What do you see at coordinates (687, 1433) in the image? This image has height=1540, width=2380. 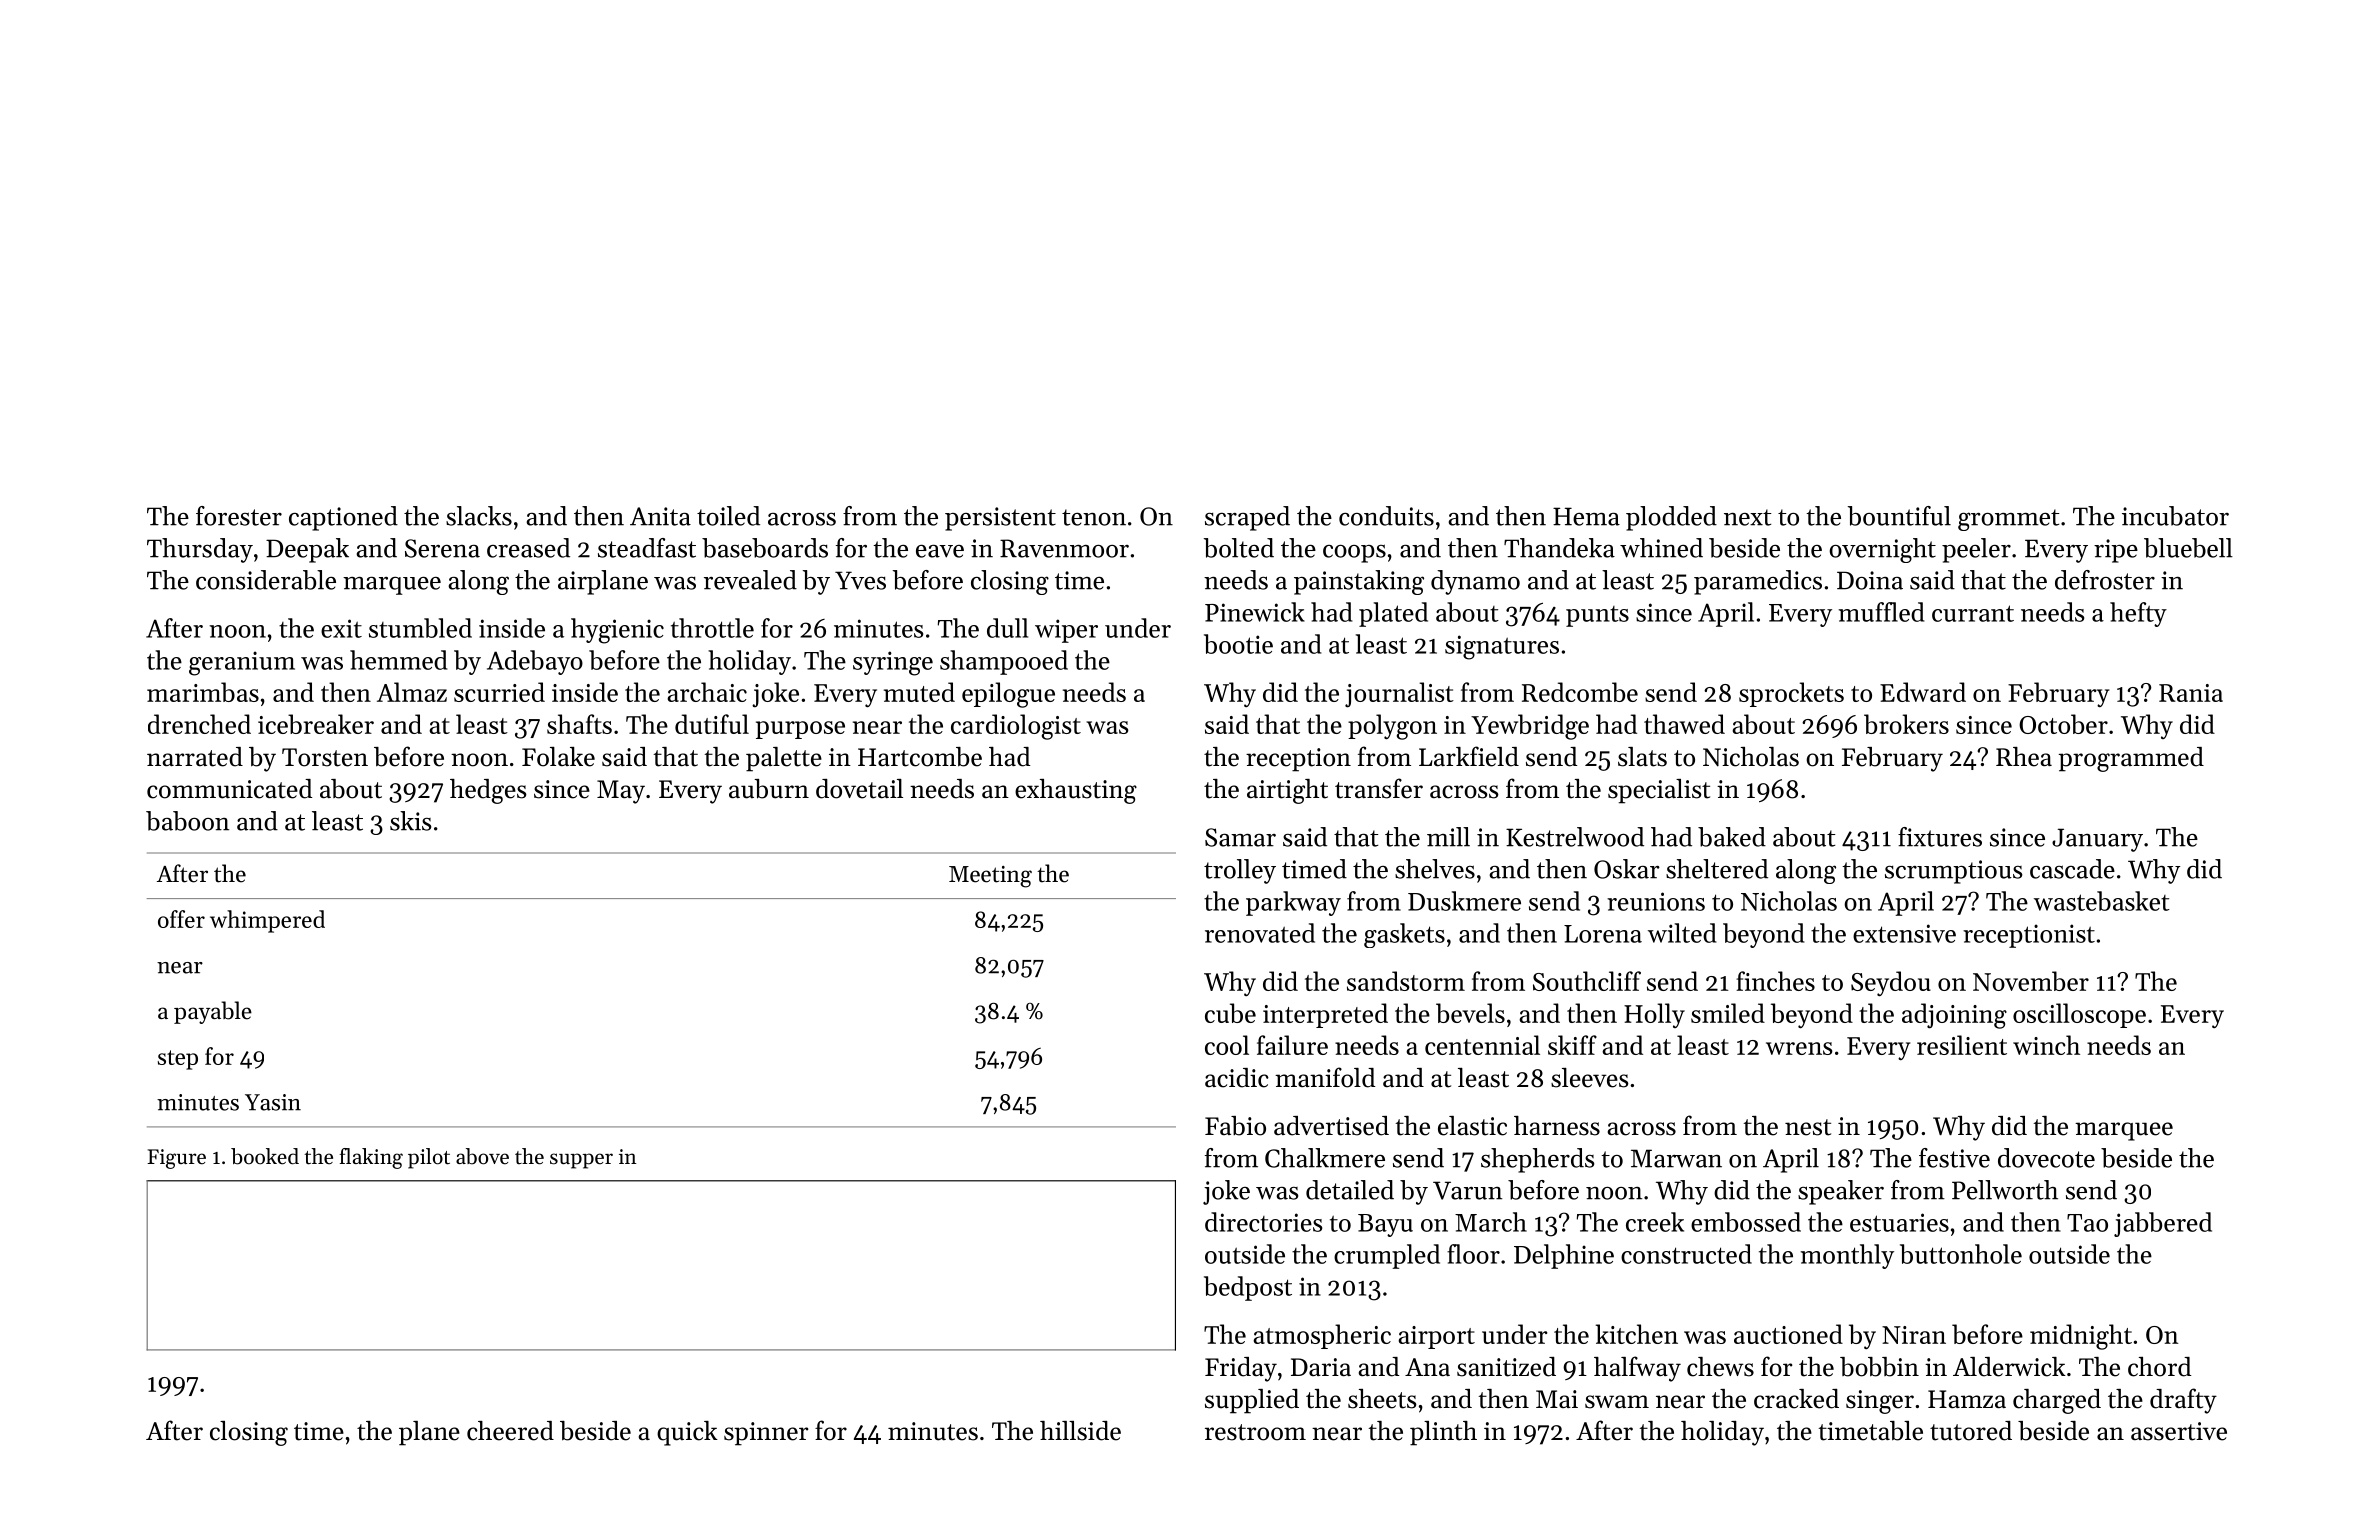 I see `quick` at bounding box center [687, 1433].
